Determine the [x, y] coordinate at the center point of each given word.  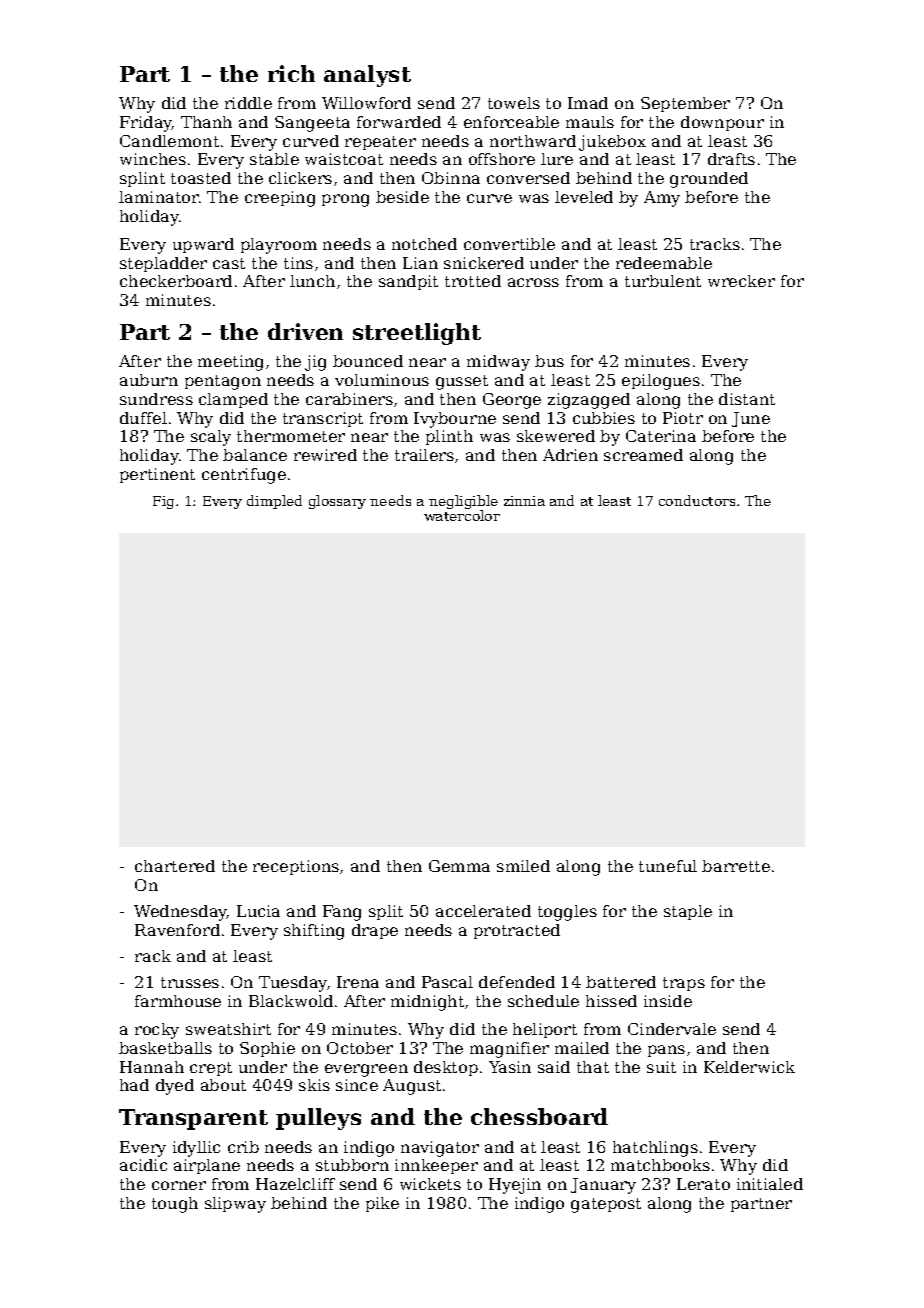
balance [255, 455]
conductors [697, 500]
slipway [235, 1205]
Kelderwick [749, 1067]
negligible [463, 502]
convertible [509, 244]
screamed [643, 455]
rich [291, 73]
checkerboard [176, 281]
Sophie [267, 1049]
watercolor [462, 515]
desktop [446, 1068]
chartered [175, 866]
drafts [731, 159]
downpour [722, 123]
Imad [588, 103]
